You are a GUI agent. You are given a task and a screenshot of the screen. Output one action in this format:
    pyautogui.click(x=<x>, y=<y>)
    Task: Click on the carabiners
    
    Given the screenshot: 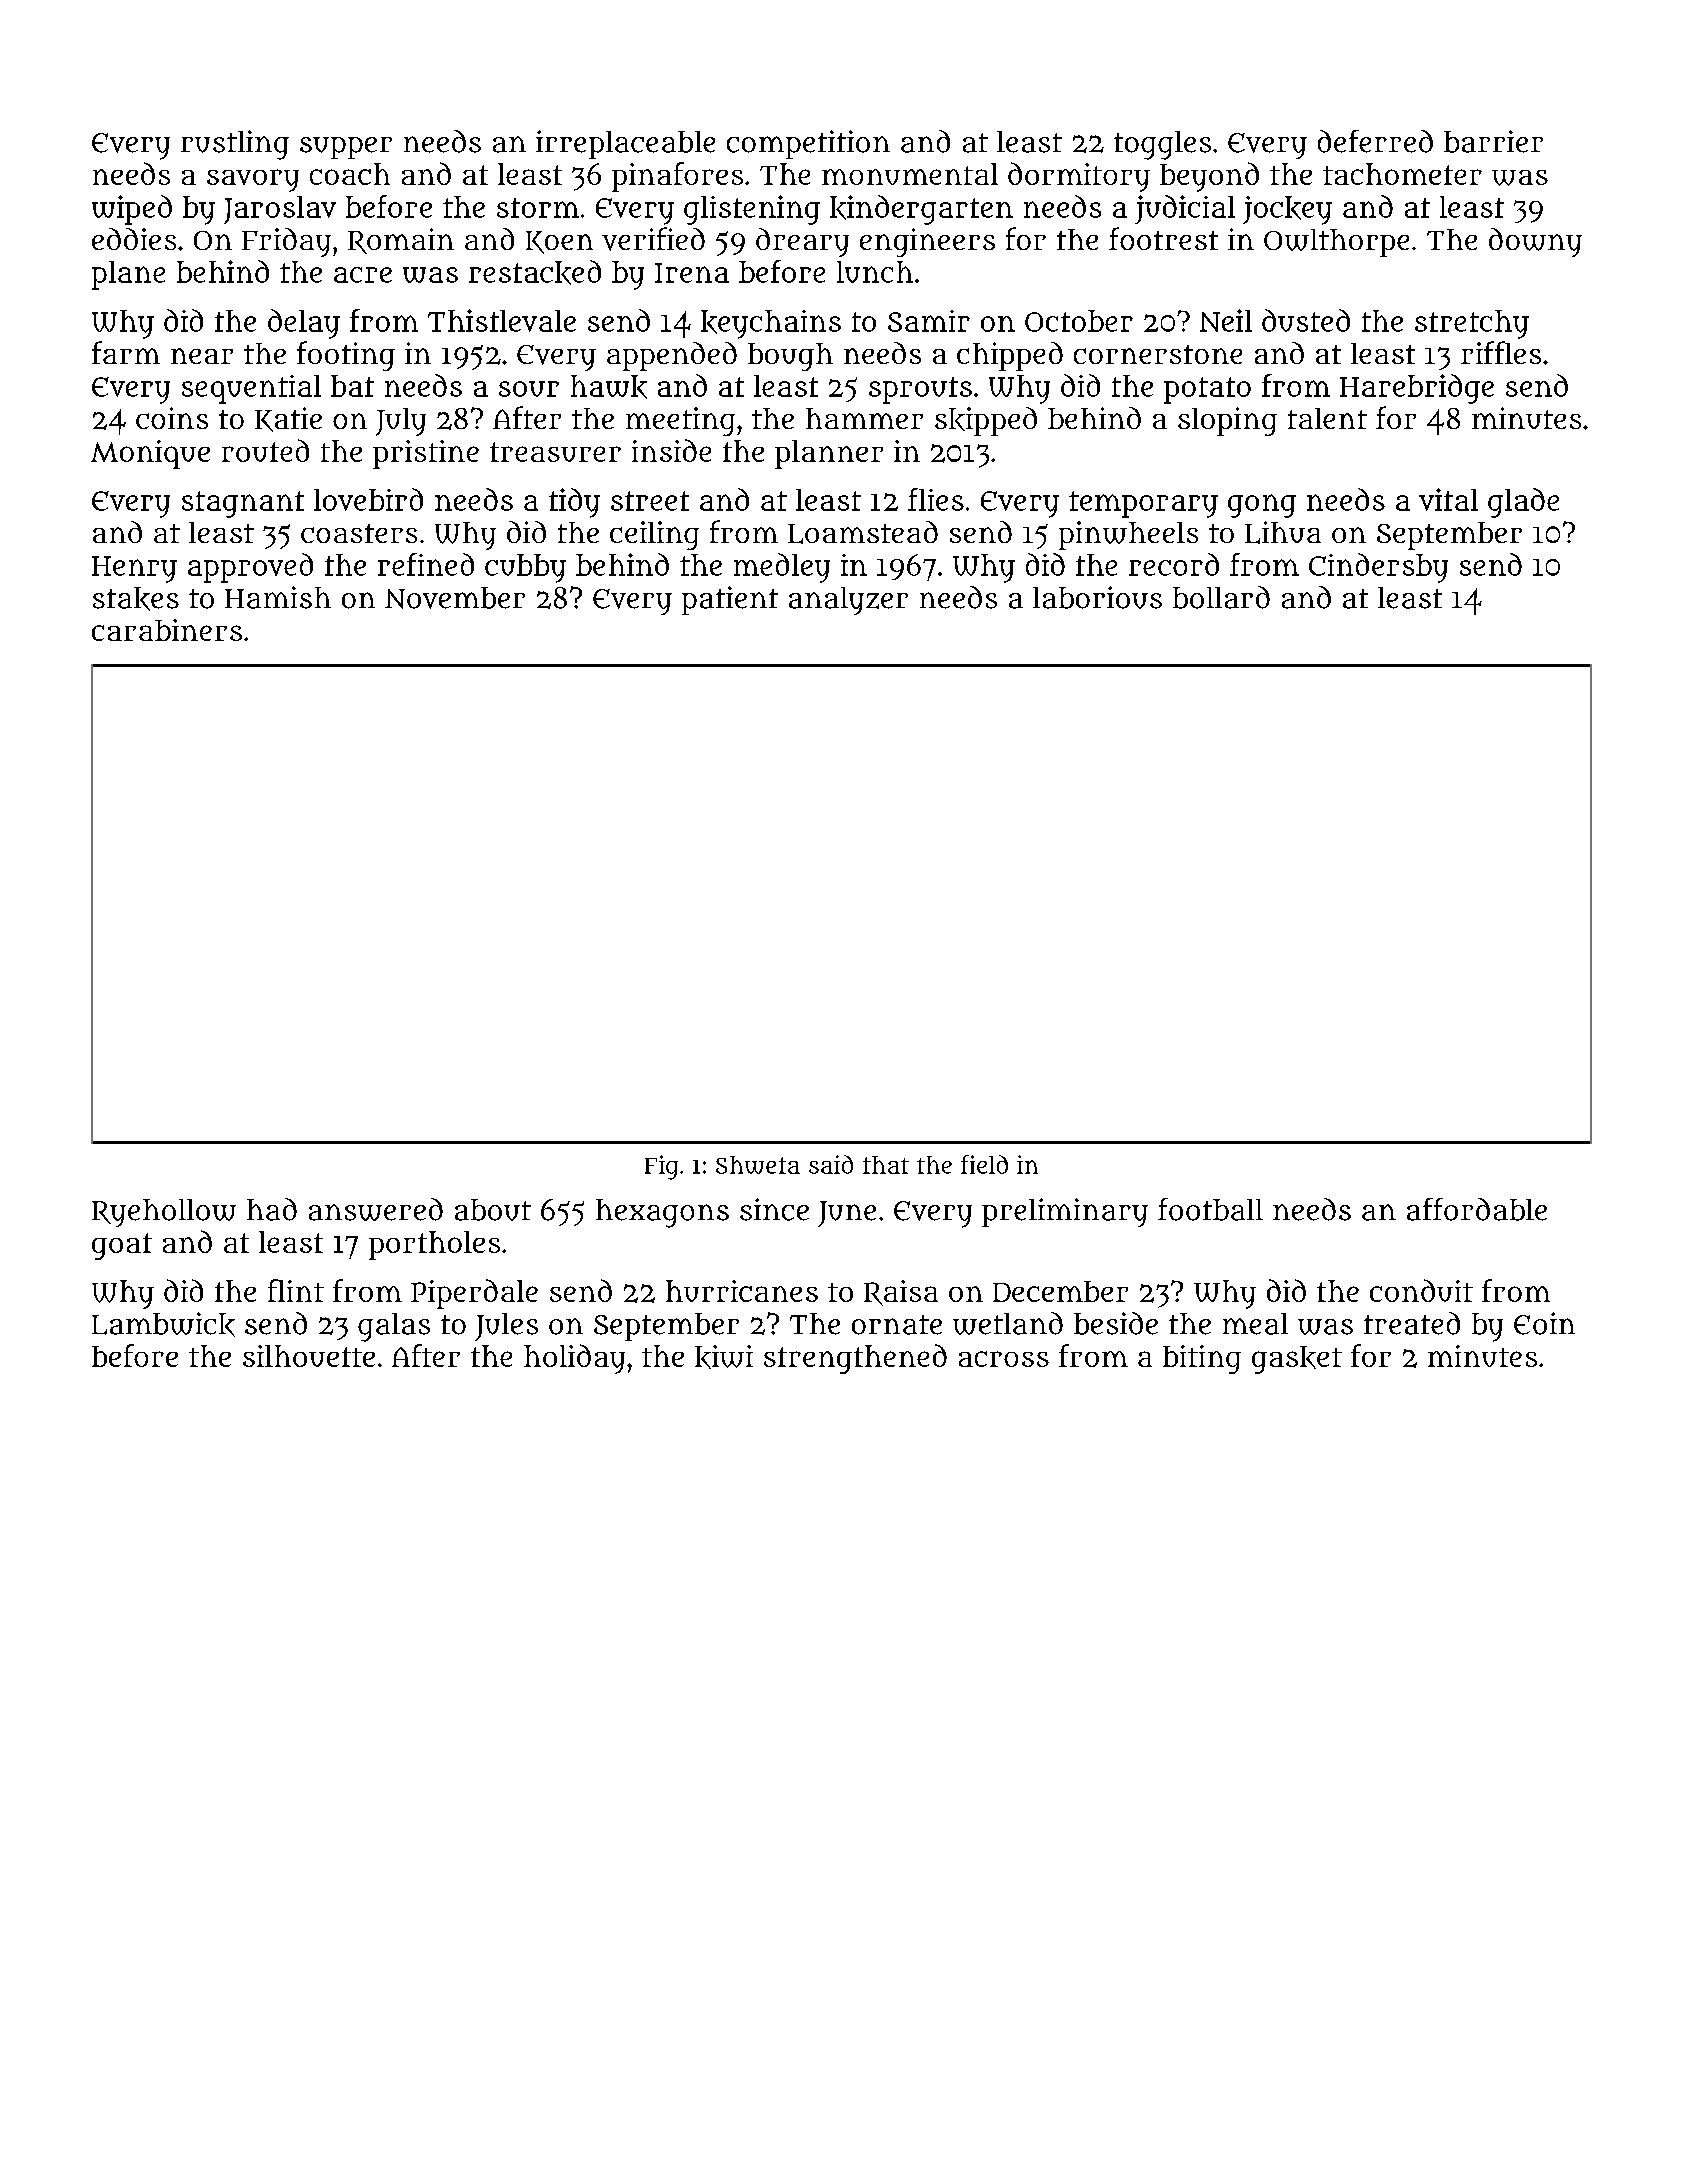 What is the action you would take?
    pyautogui.click(x=167, y=630)
